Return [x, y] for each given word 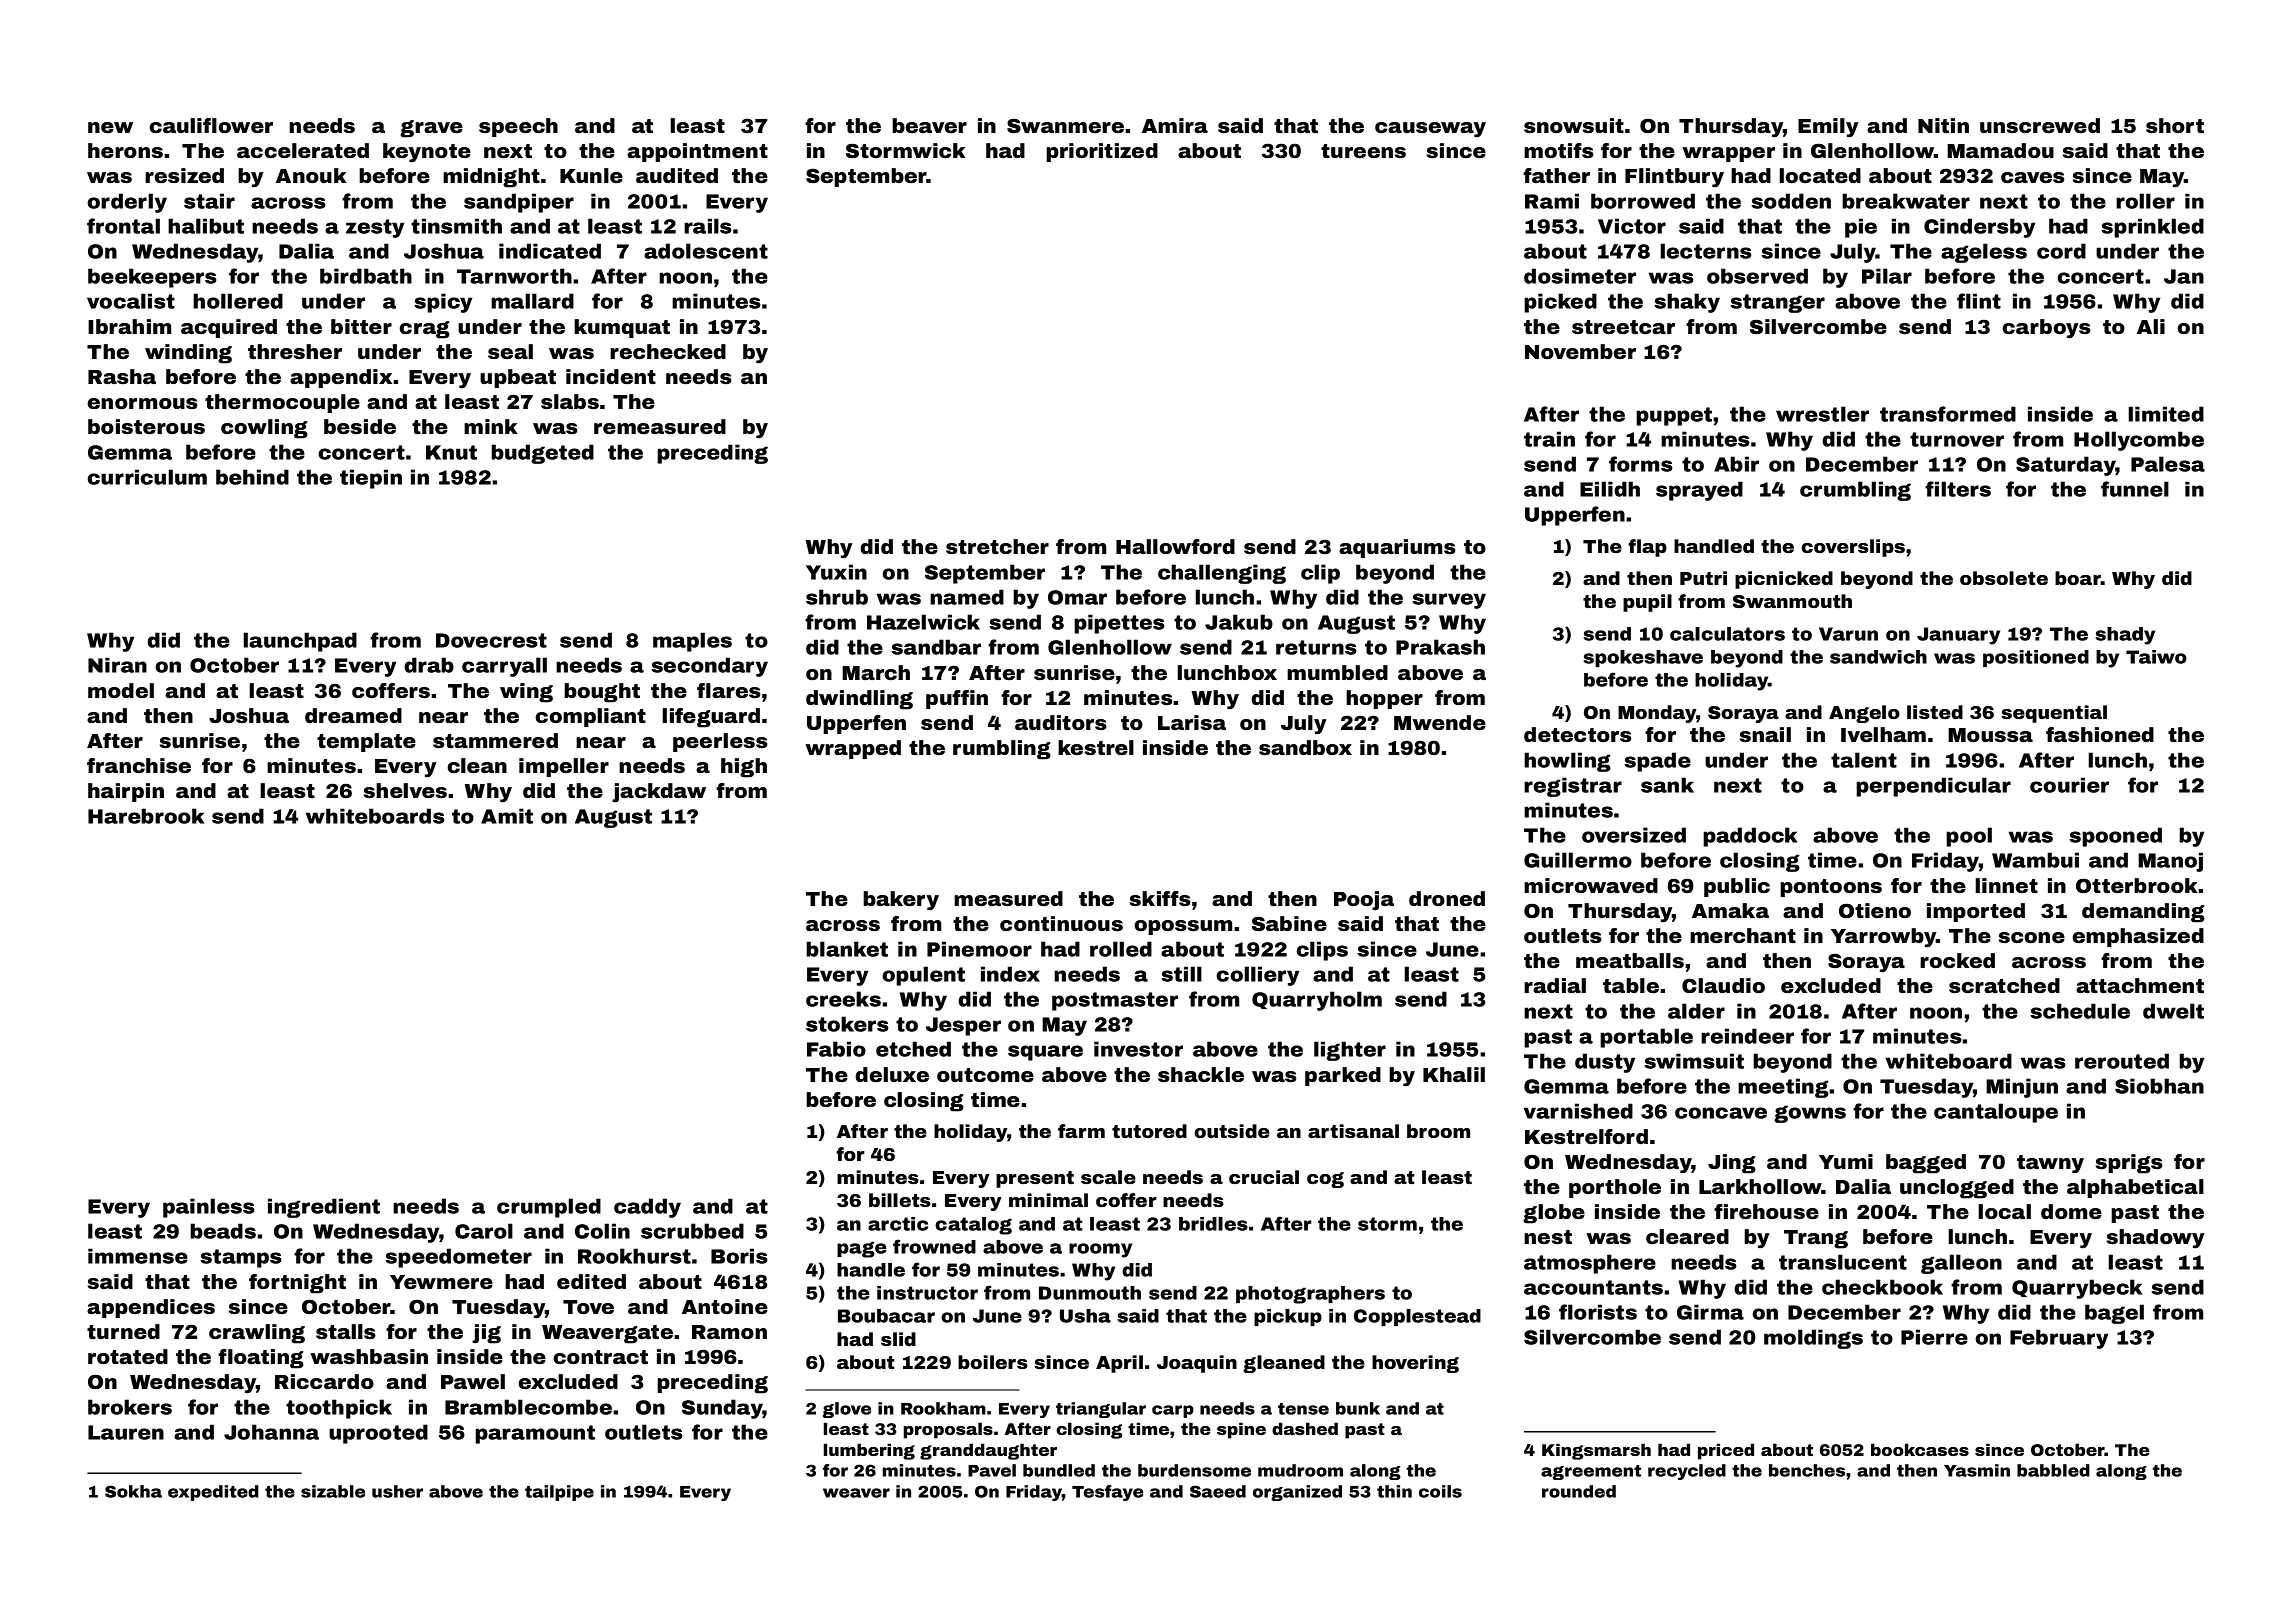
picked [1560, 303]
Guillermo [1578, 860]
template [366, 742]
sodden [1791, 201]
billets [900, 1200]
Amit [507, 816]
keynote [427, 153]
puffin [957, 699]
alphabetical [2135, 1188]
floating [261, 1359]
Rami [1552, 201]
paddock [1750, 837]
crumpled [549, 1208]
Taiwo [2156, 657]
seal [510, 351]
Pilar [1887, 276]
